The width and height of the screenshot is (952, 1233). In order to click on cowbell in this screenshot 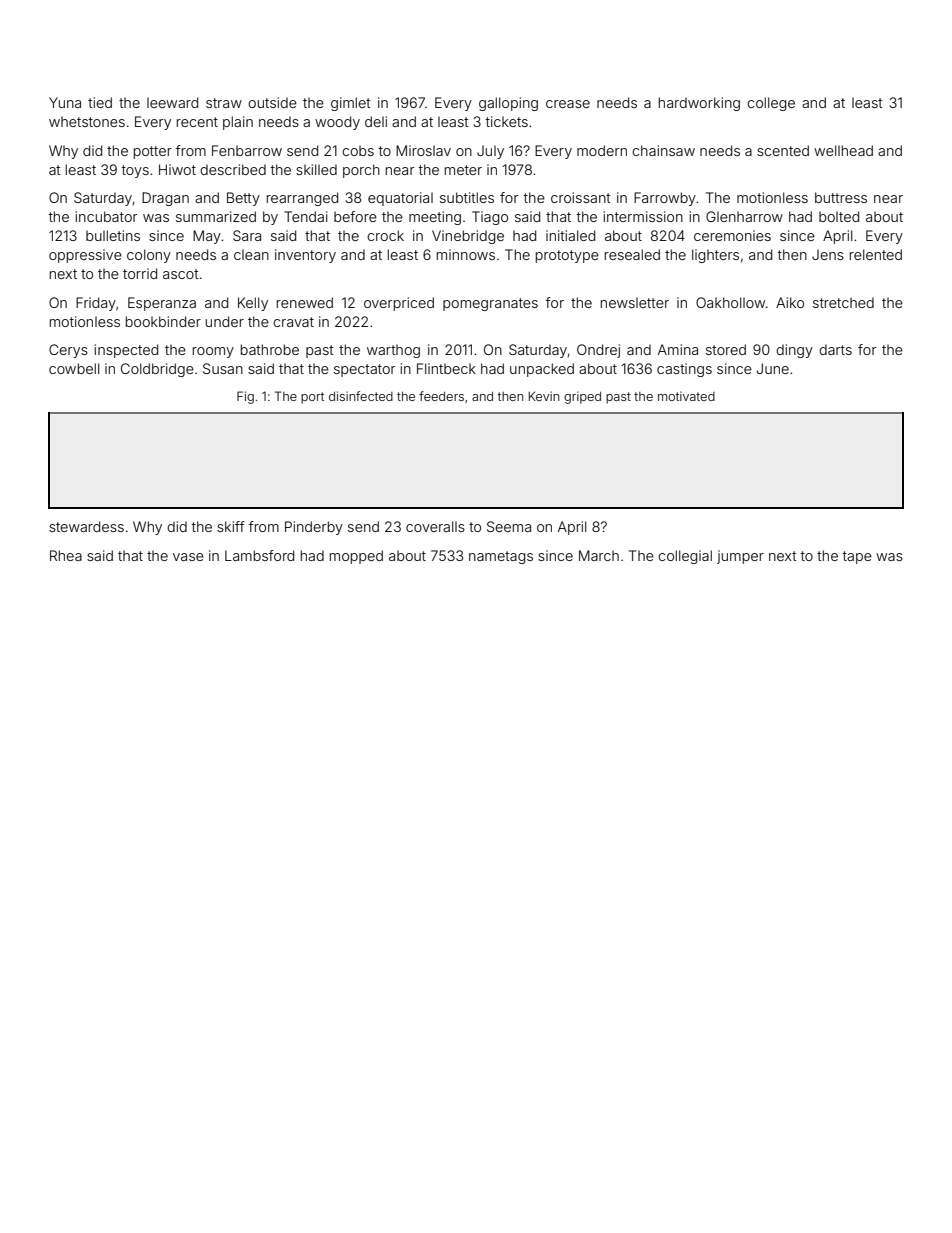, I will do `click(74, 368)`.
